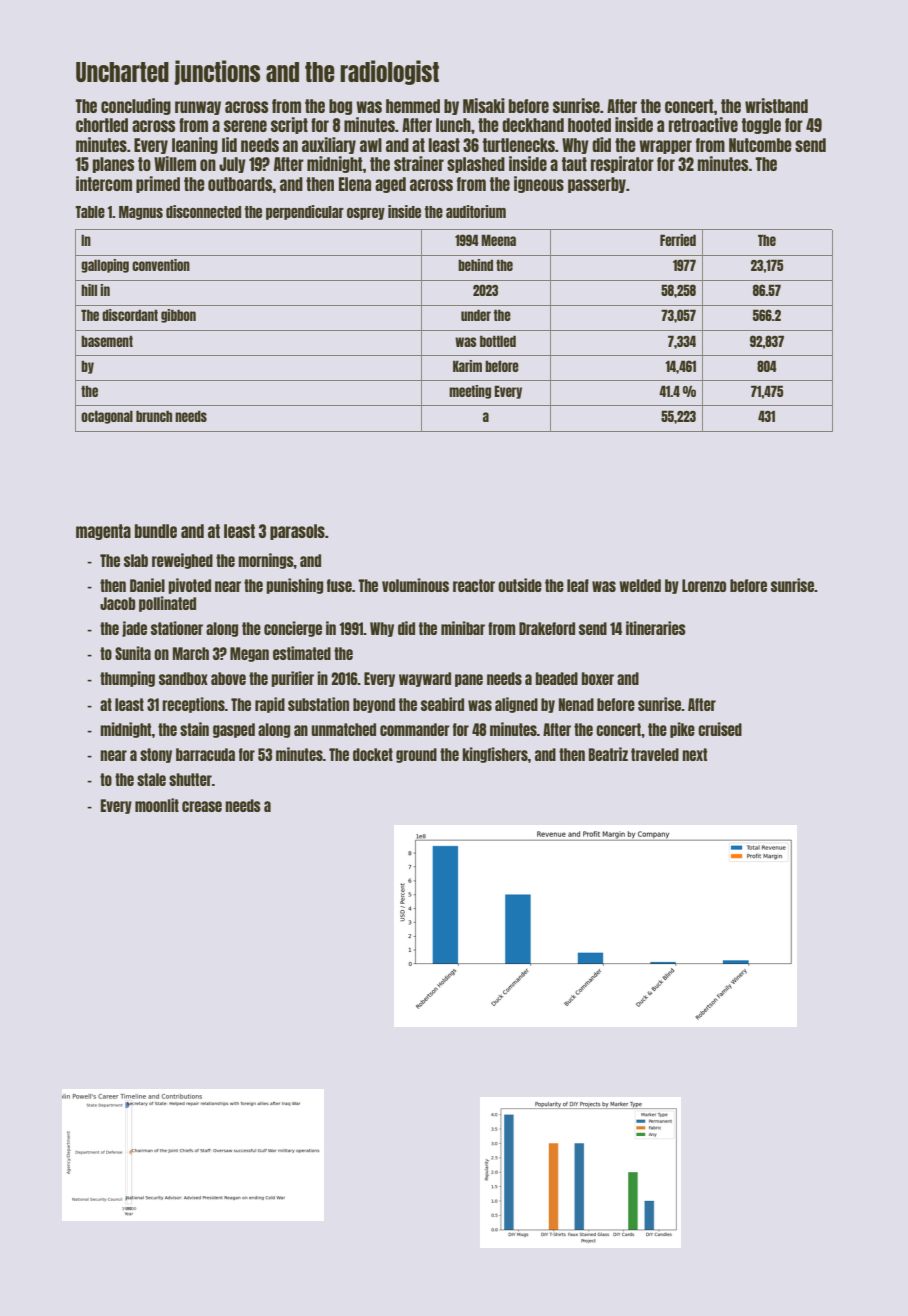 Image resolution: width=908 pixels, height=1316 pixels. I want to click on primed, so click(158, 184).
